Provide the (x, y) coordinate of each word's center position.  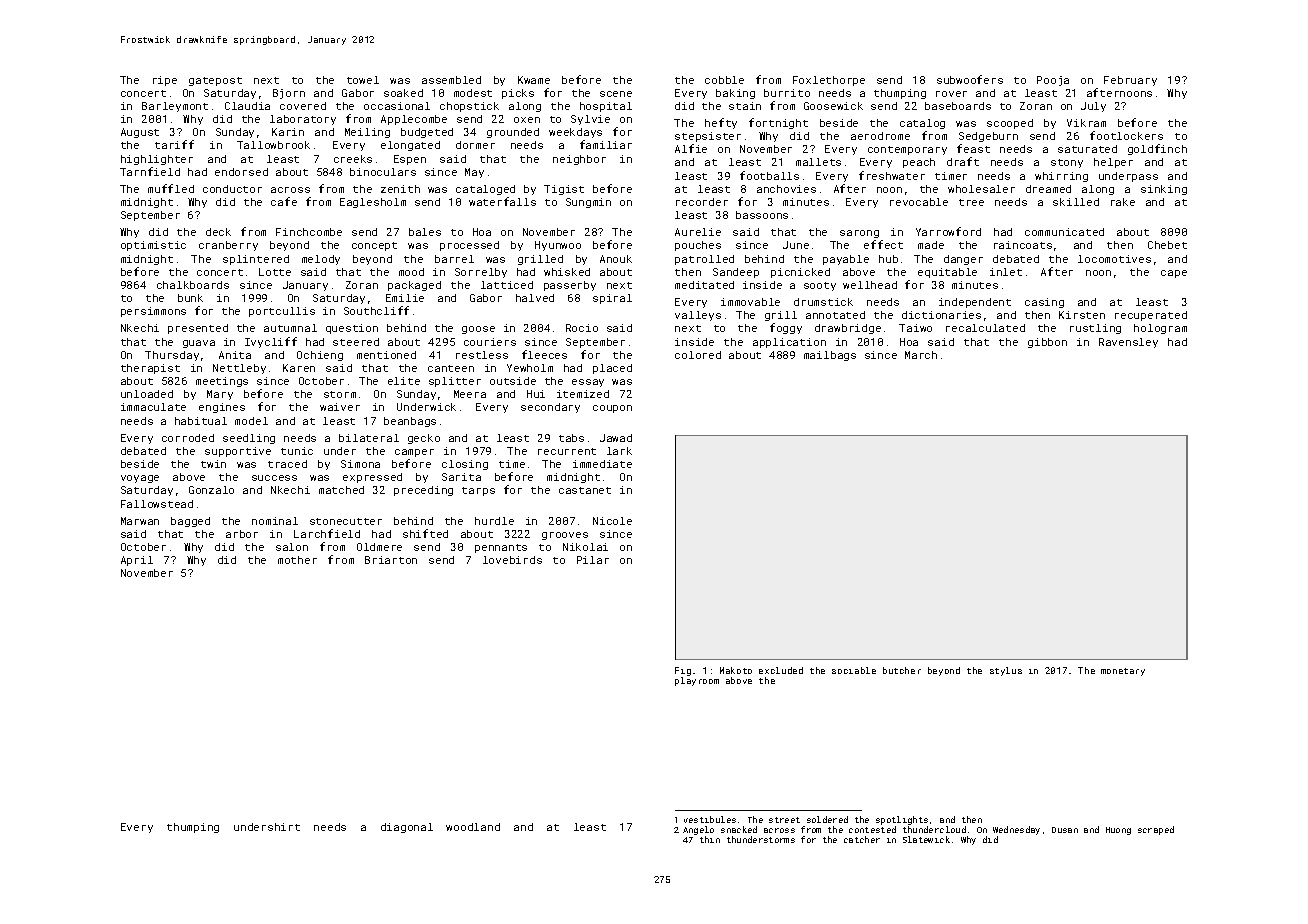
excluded (781, 670)
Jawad (616, 438)
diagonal (407, 828)
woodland (473, 827)
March (921, 355)
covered (303, 106)
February (1130, 81)
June (796, 245)
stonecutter (346, 521)
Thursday (172, 356)
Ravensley (1128, 343)
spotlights (902, 820)
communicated (1064, 232)
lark (619, 451)
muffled (171, 188)
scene (616, 94)
